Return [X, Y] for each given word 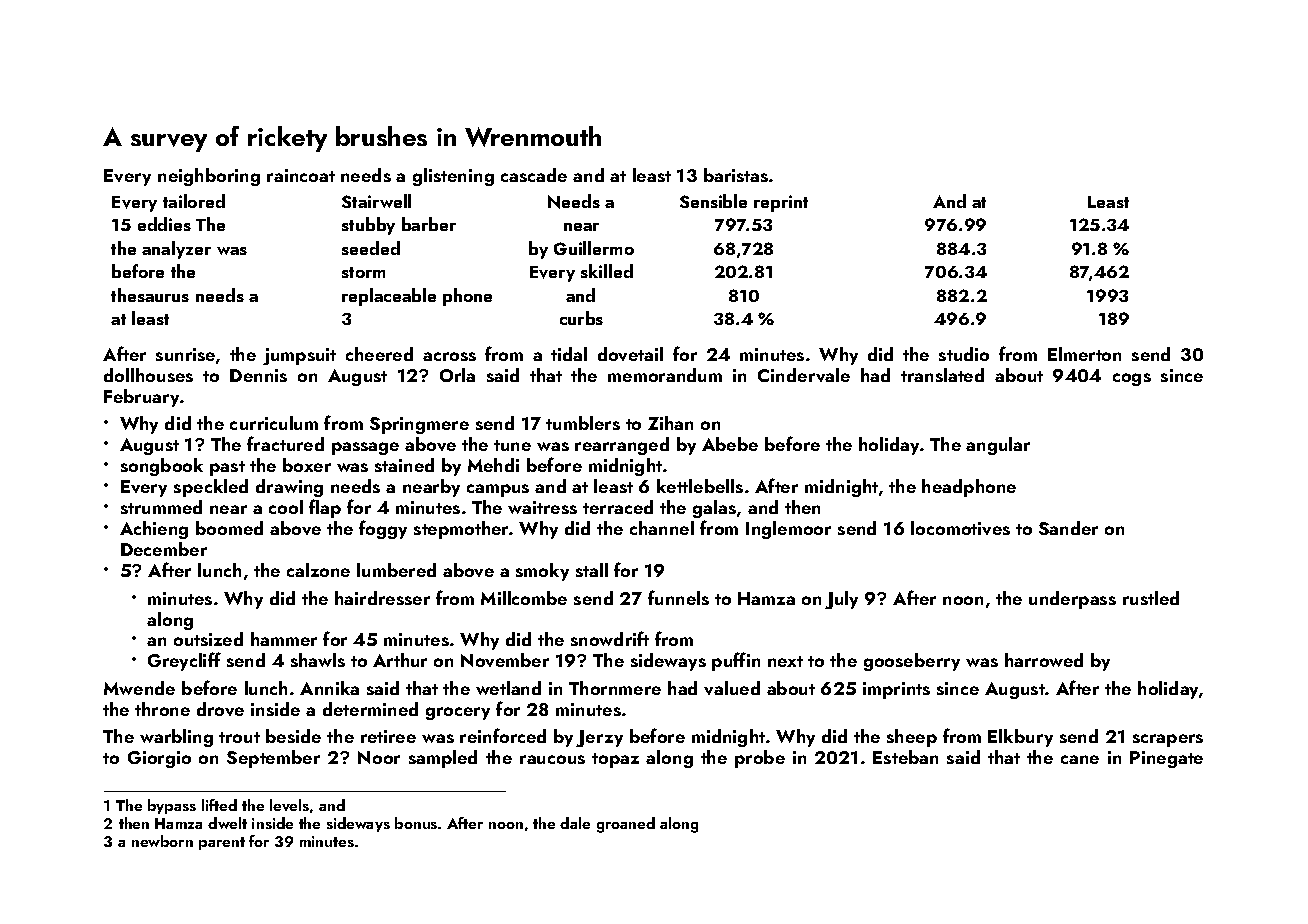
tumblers [583, 423]
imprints [896, 690]
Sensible [713, 201]
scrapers [1168, 740]
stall [592, 570]
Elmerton [1084, 354]
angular [998, 446]
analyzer [176, 250]
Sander [1068, 528]
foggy [383, 529]
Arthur [400, 660]
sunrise [185, 354]
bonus [416, 823]
